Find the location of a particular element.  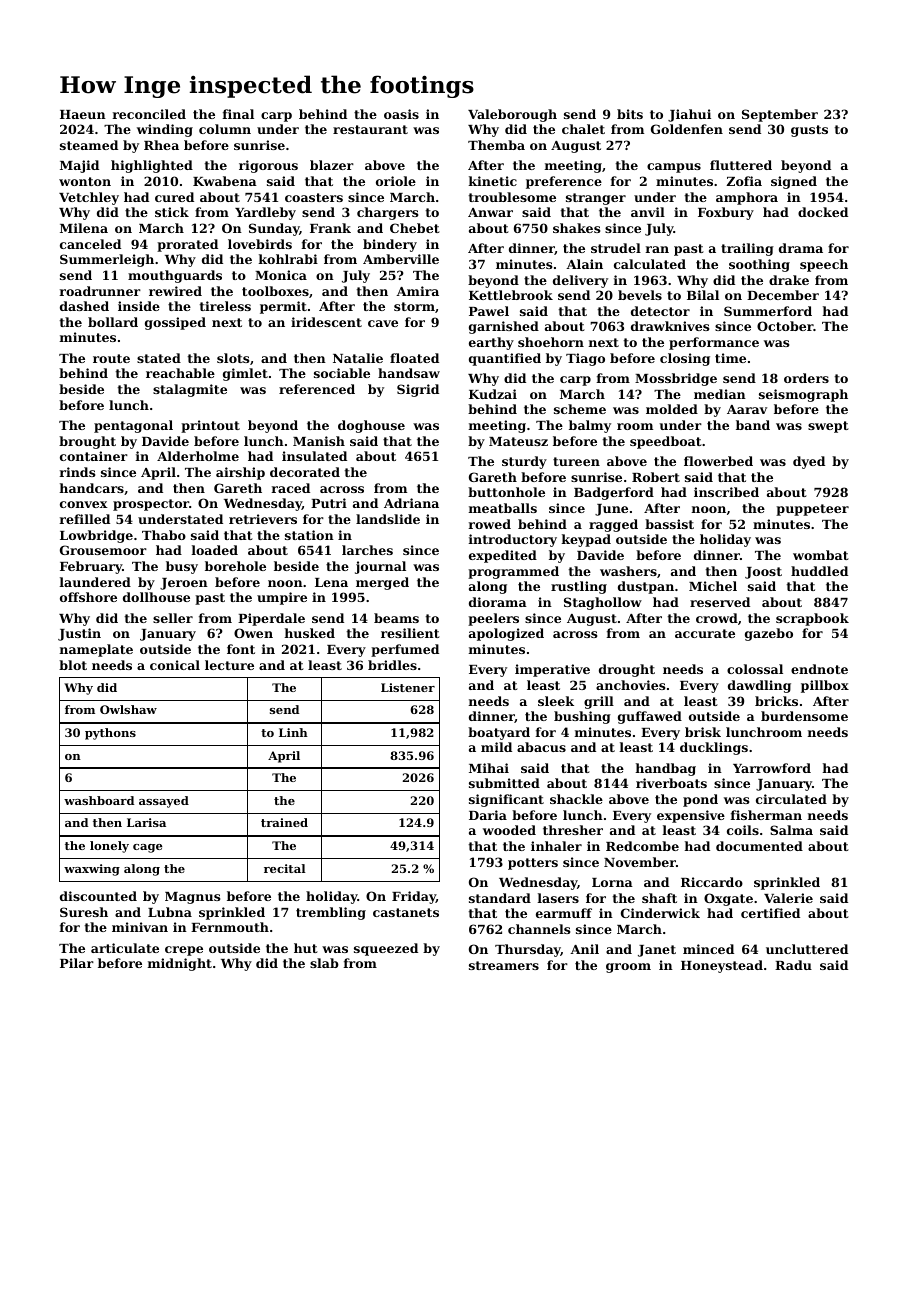

chalet is located at coordinates (583, 129).
